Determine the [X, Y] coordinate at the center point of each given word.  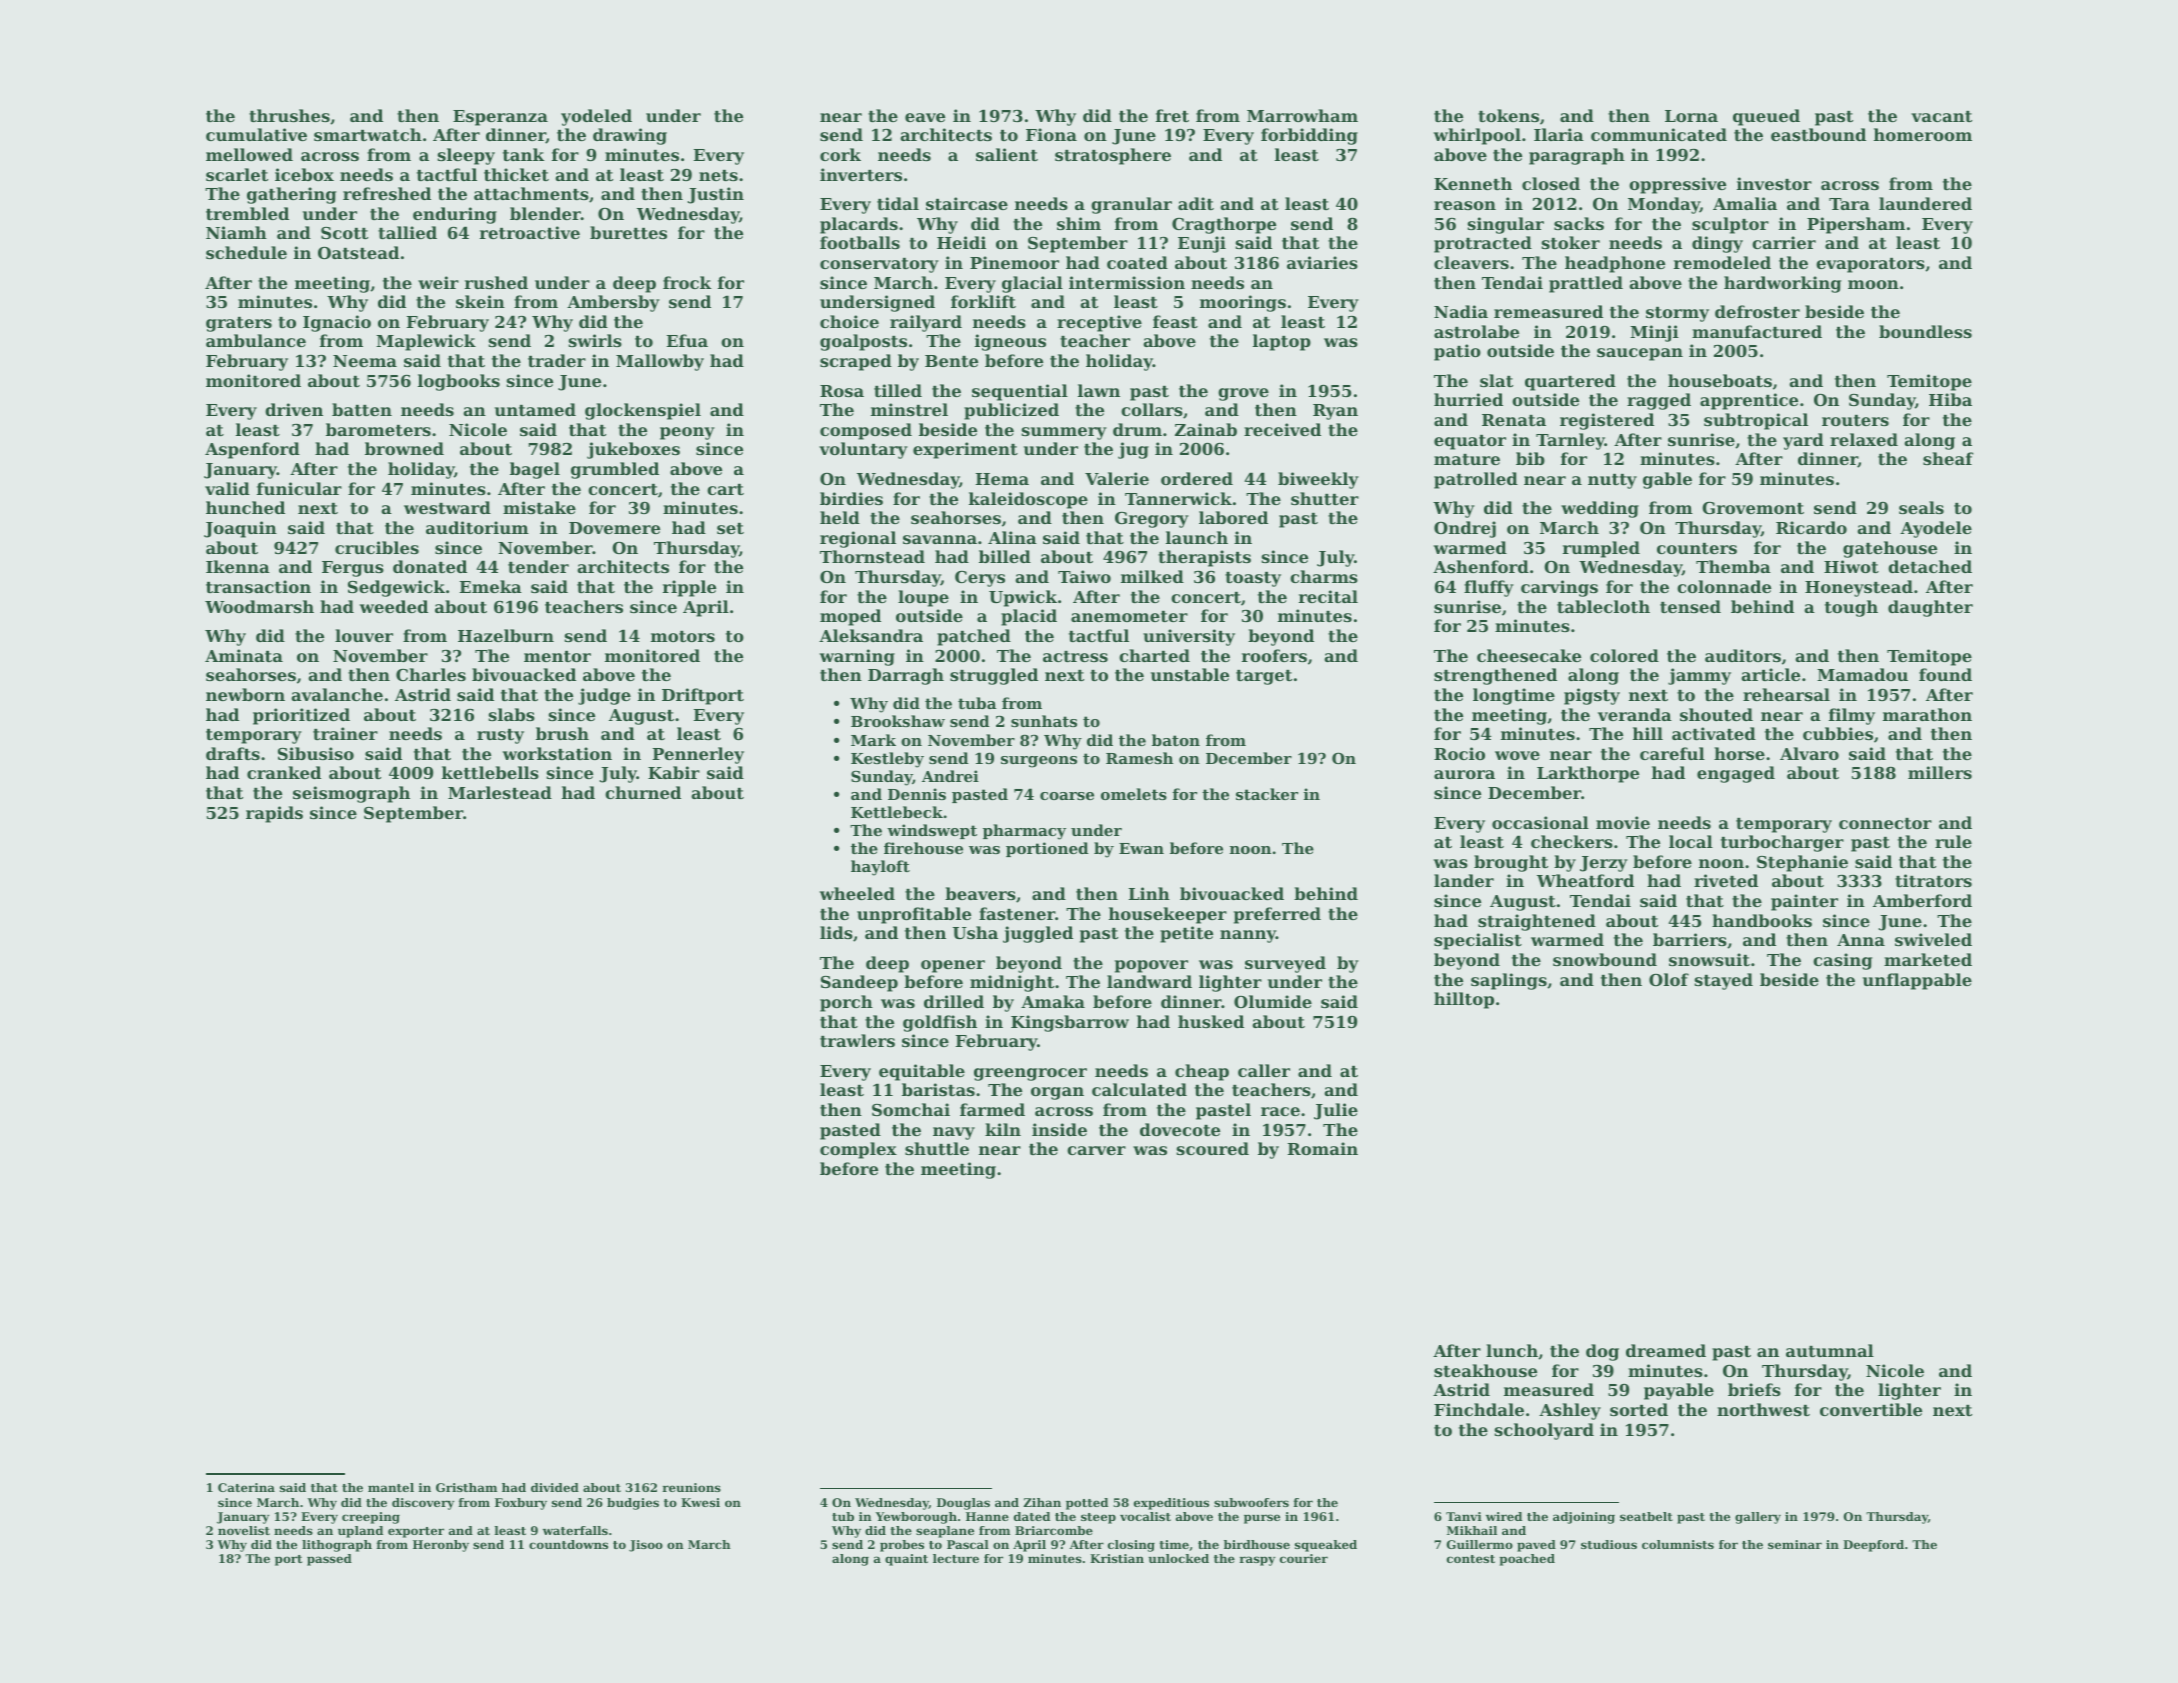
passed [329, 1560]
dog [1602, 1352]
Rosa [842, 391]
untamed [535, 409]
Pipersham [1856, 225]
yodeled [596, 117]
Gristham [466, 1487]
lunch [1512, 1350]
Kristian [1117, 1558]
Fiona [1051, 134]
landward [1149, 981]
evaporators [1870, 265]
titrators [1933, 880]
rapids [274, 814]
